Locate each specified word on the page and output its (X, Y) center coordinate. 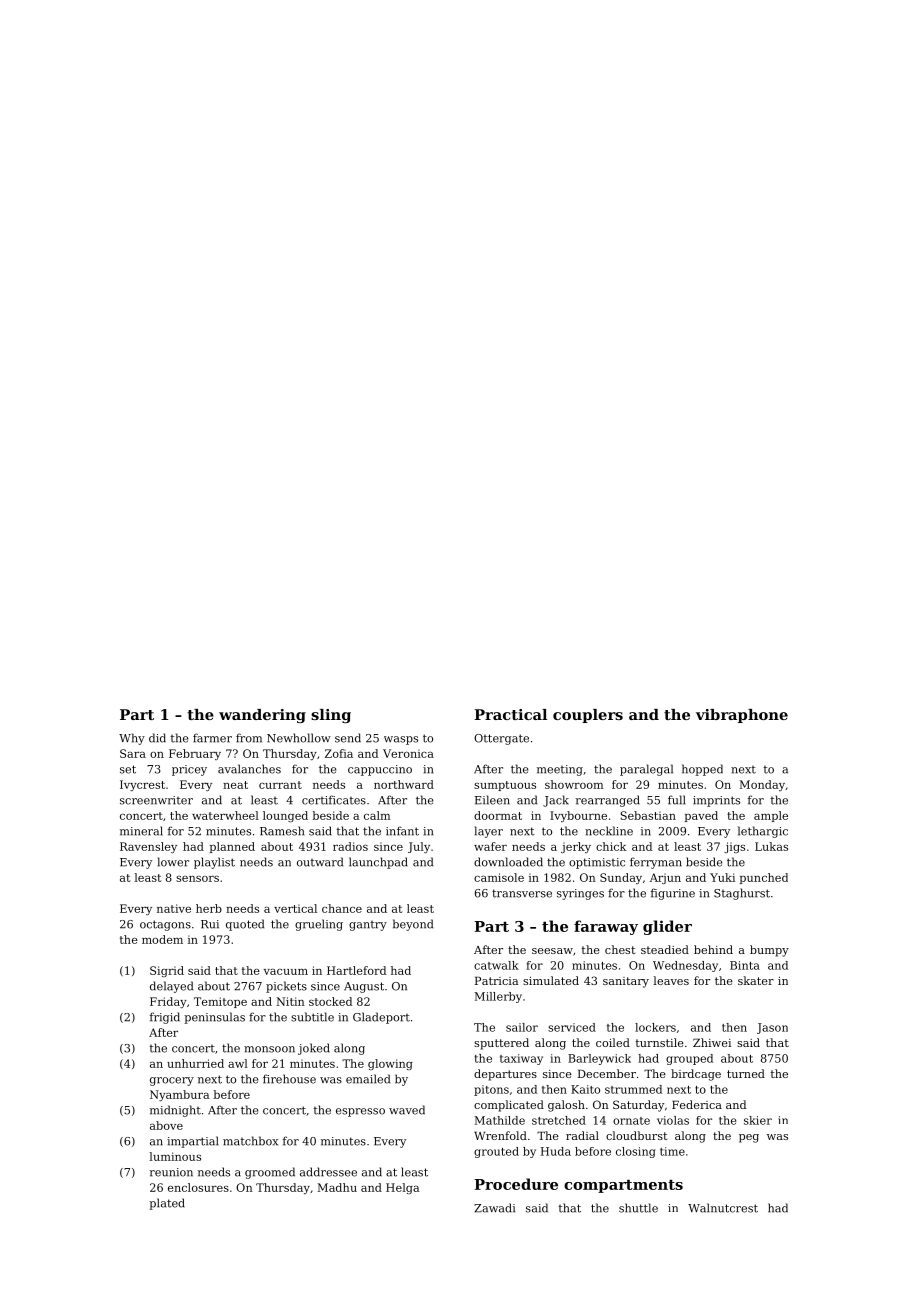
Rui (210, 924)
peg (749, 1138)
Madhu (337, 1187)
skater (756, 980)
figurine (673, 894)
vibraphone (742, 716)
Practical (510, 714)
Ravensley (148, 847)
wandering (262, 716)
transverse (522, 893)
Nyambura (179, 1095)
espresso (360, 1112)
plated (167, 1204)
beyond (413, 925)
